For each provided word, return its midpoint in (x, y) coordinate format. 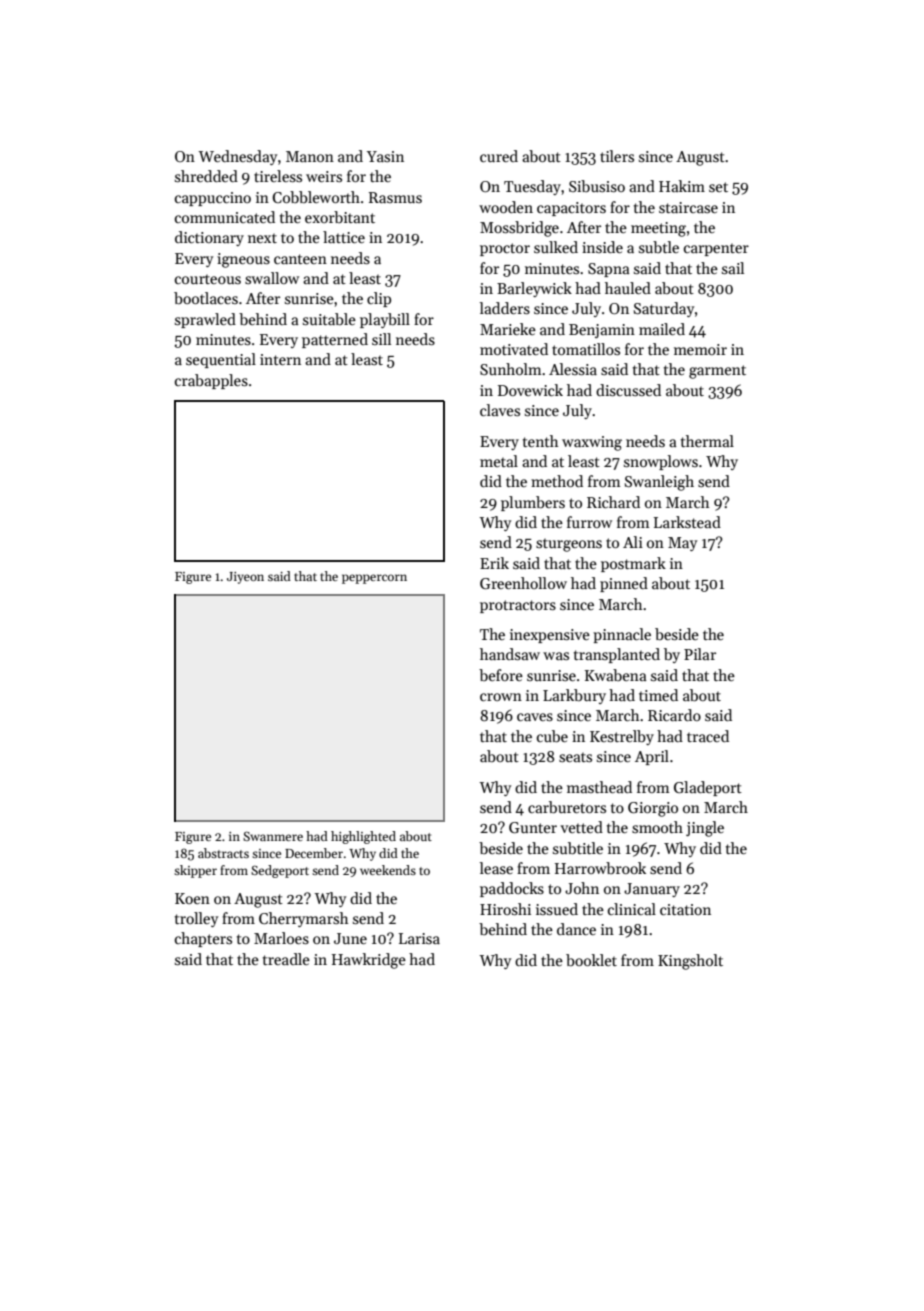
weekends (388, 870)
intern (280, 359)
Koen (192, 898)
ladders (505, 308)
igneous (243, 260)
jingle (705, 829)
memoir (700, 349)
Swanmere (273, 836)
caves (535, 717)
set (718, 187)
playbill (385, 320)
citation (685, 909)
